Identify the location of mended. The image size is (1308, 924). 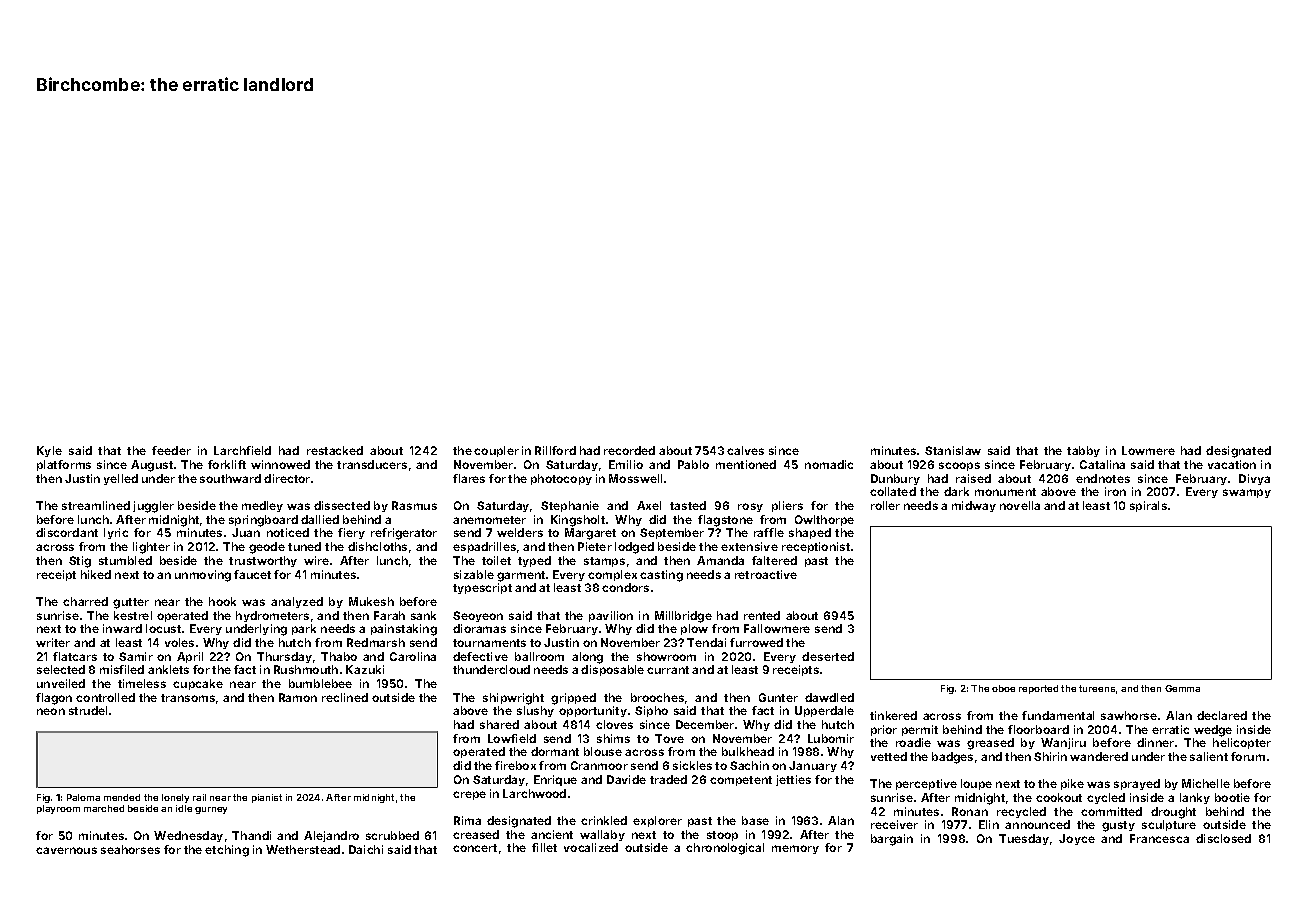
(122, 797).
